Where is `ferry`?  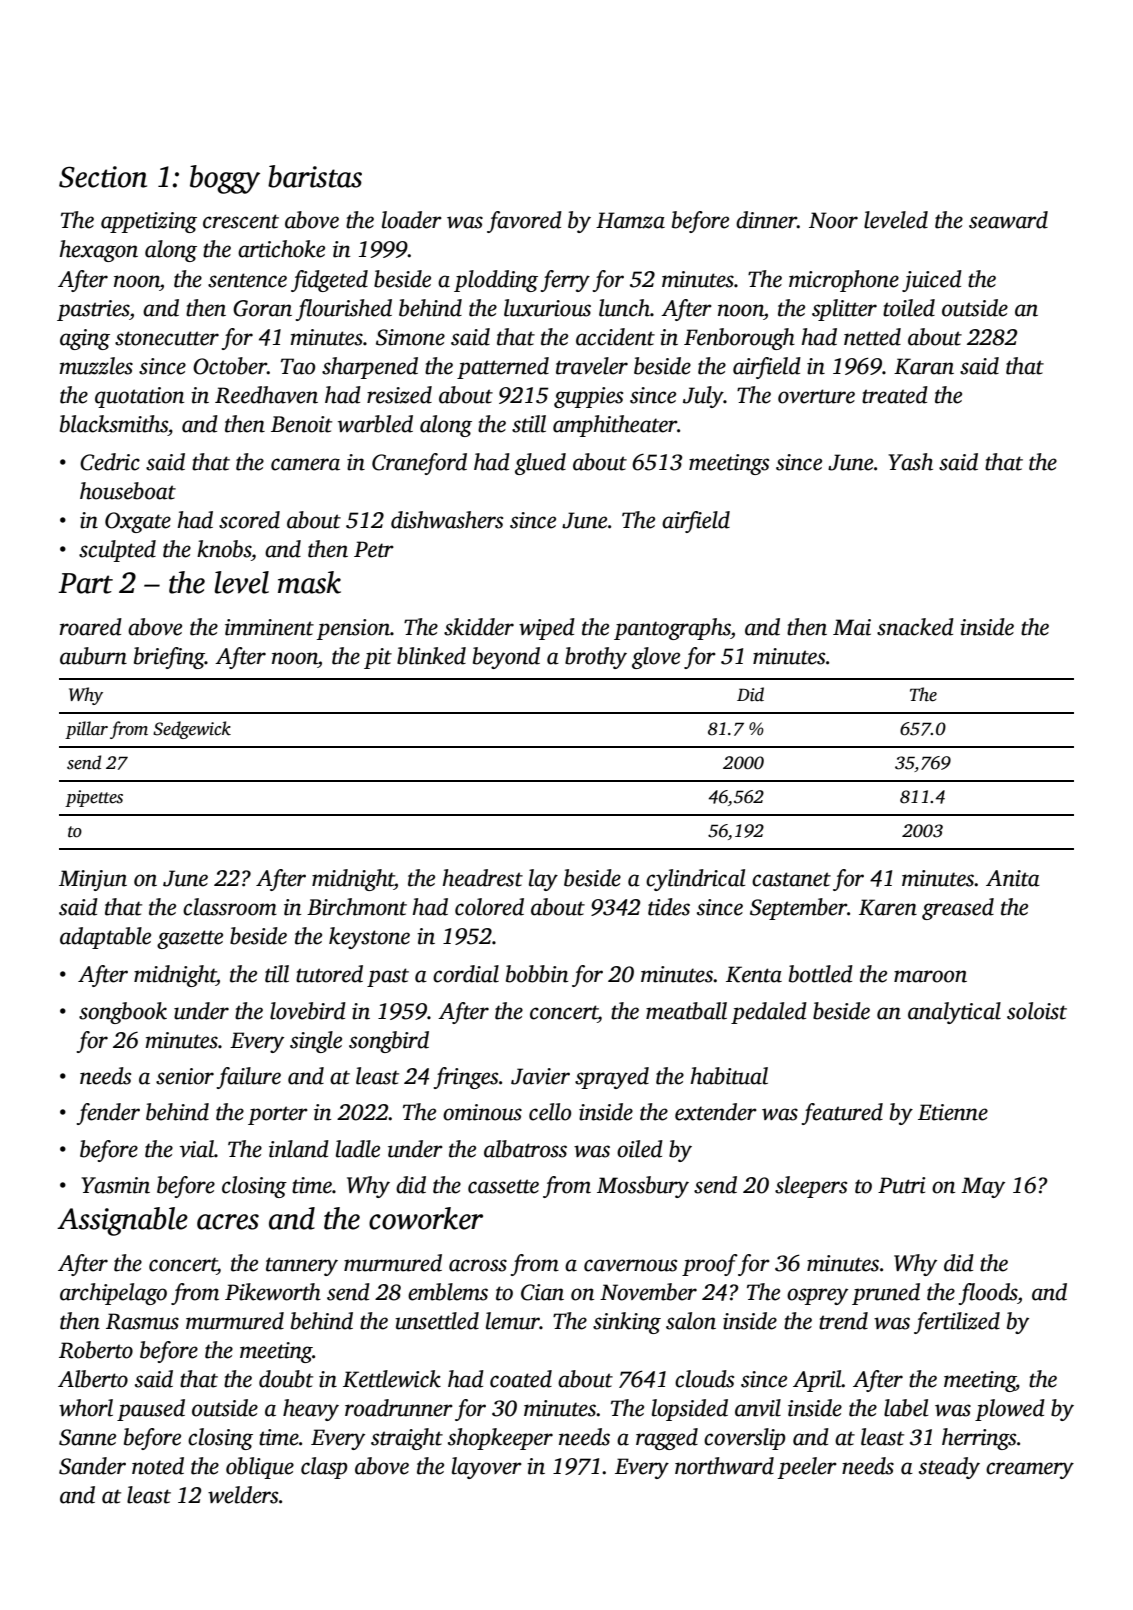
ferry is located at coordinates (565, 281).
